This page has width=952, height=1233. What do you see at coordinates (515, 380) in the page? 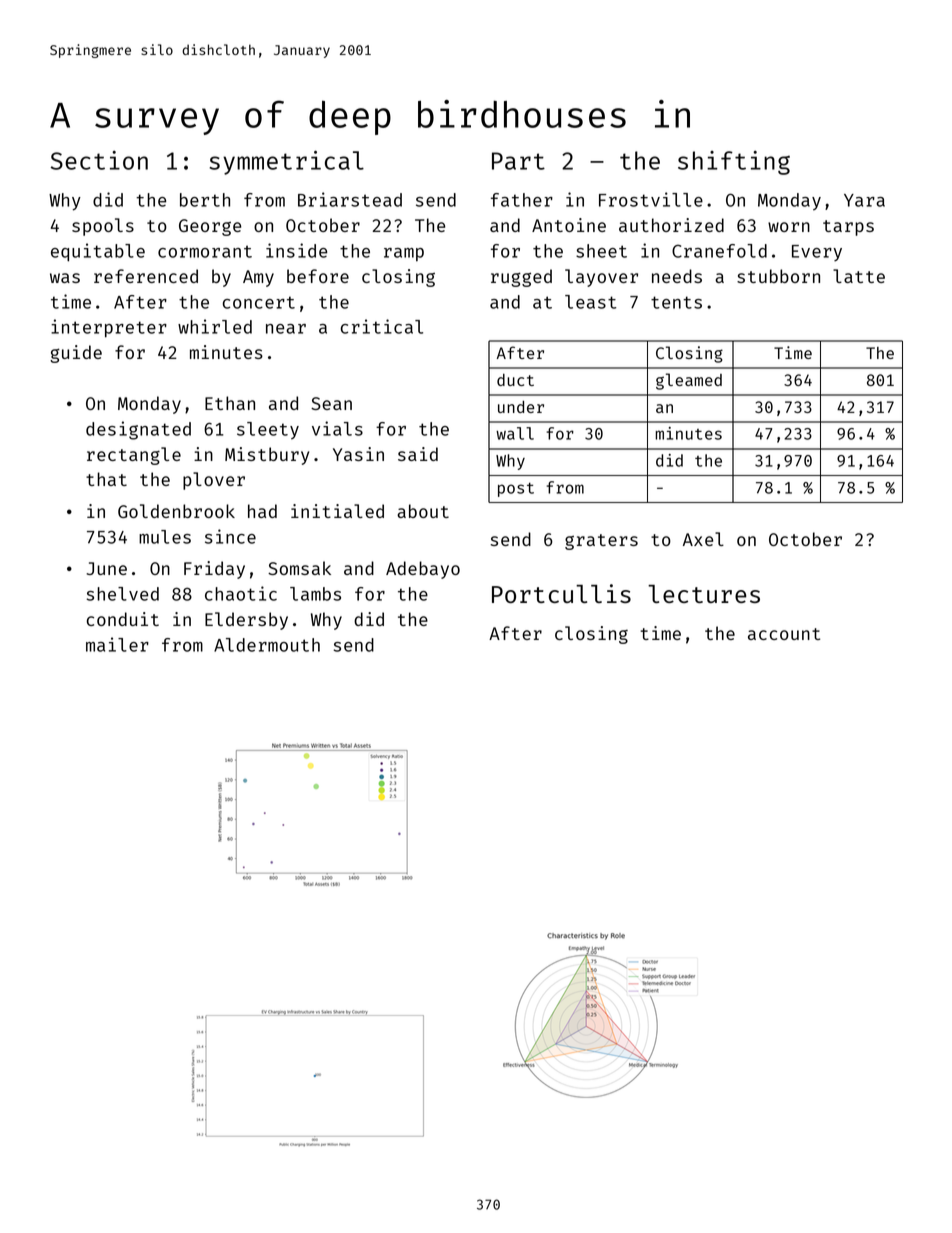
I see `duct` at bounding box center [515, 380].
